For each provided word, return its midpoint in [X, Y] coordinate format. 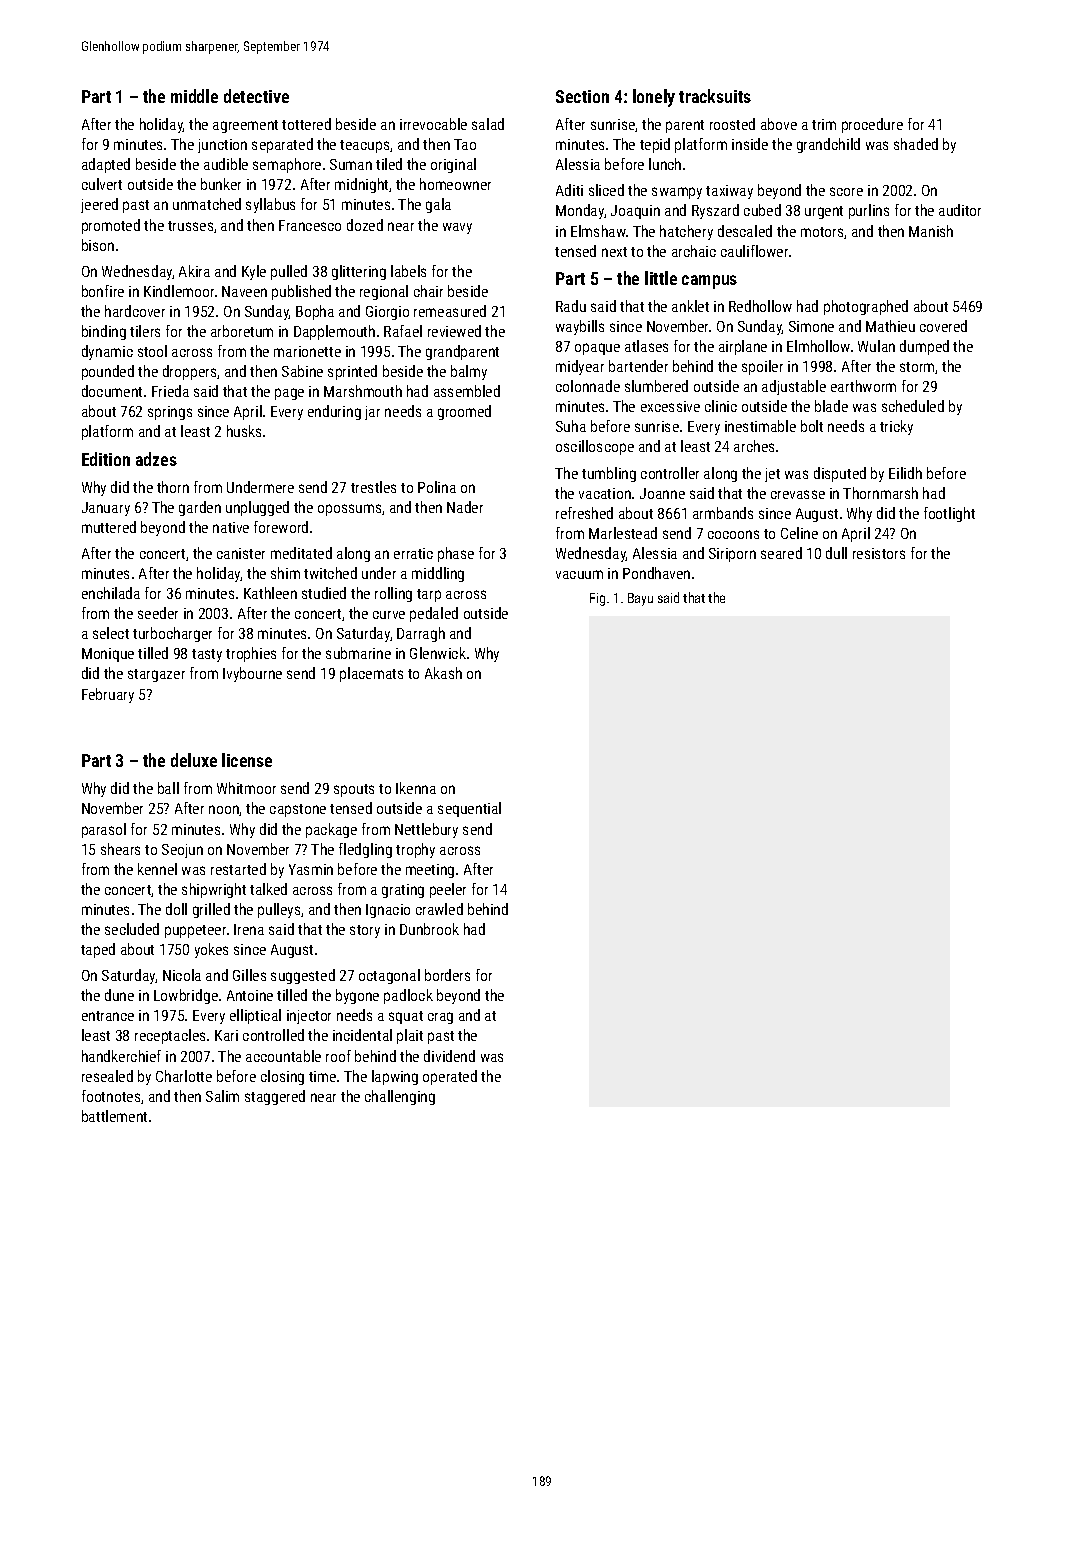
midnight [361, 185]
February [108, 695]
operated [450, 1077]
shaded [916, 144]
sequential [469, 809]
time [322, 1076]
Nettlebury [426, 830]
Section [582, 96]
